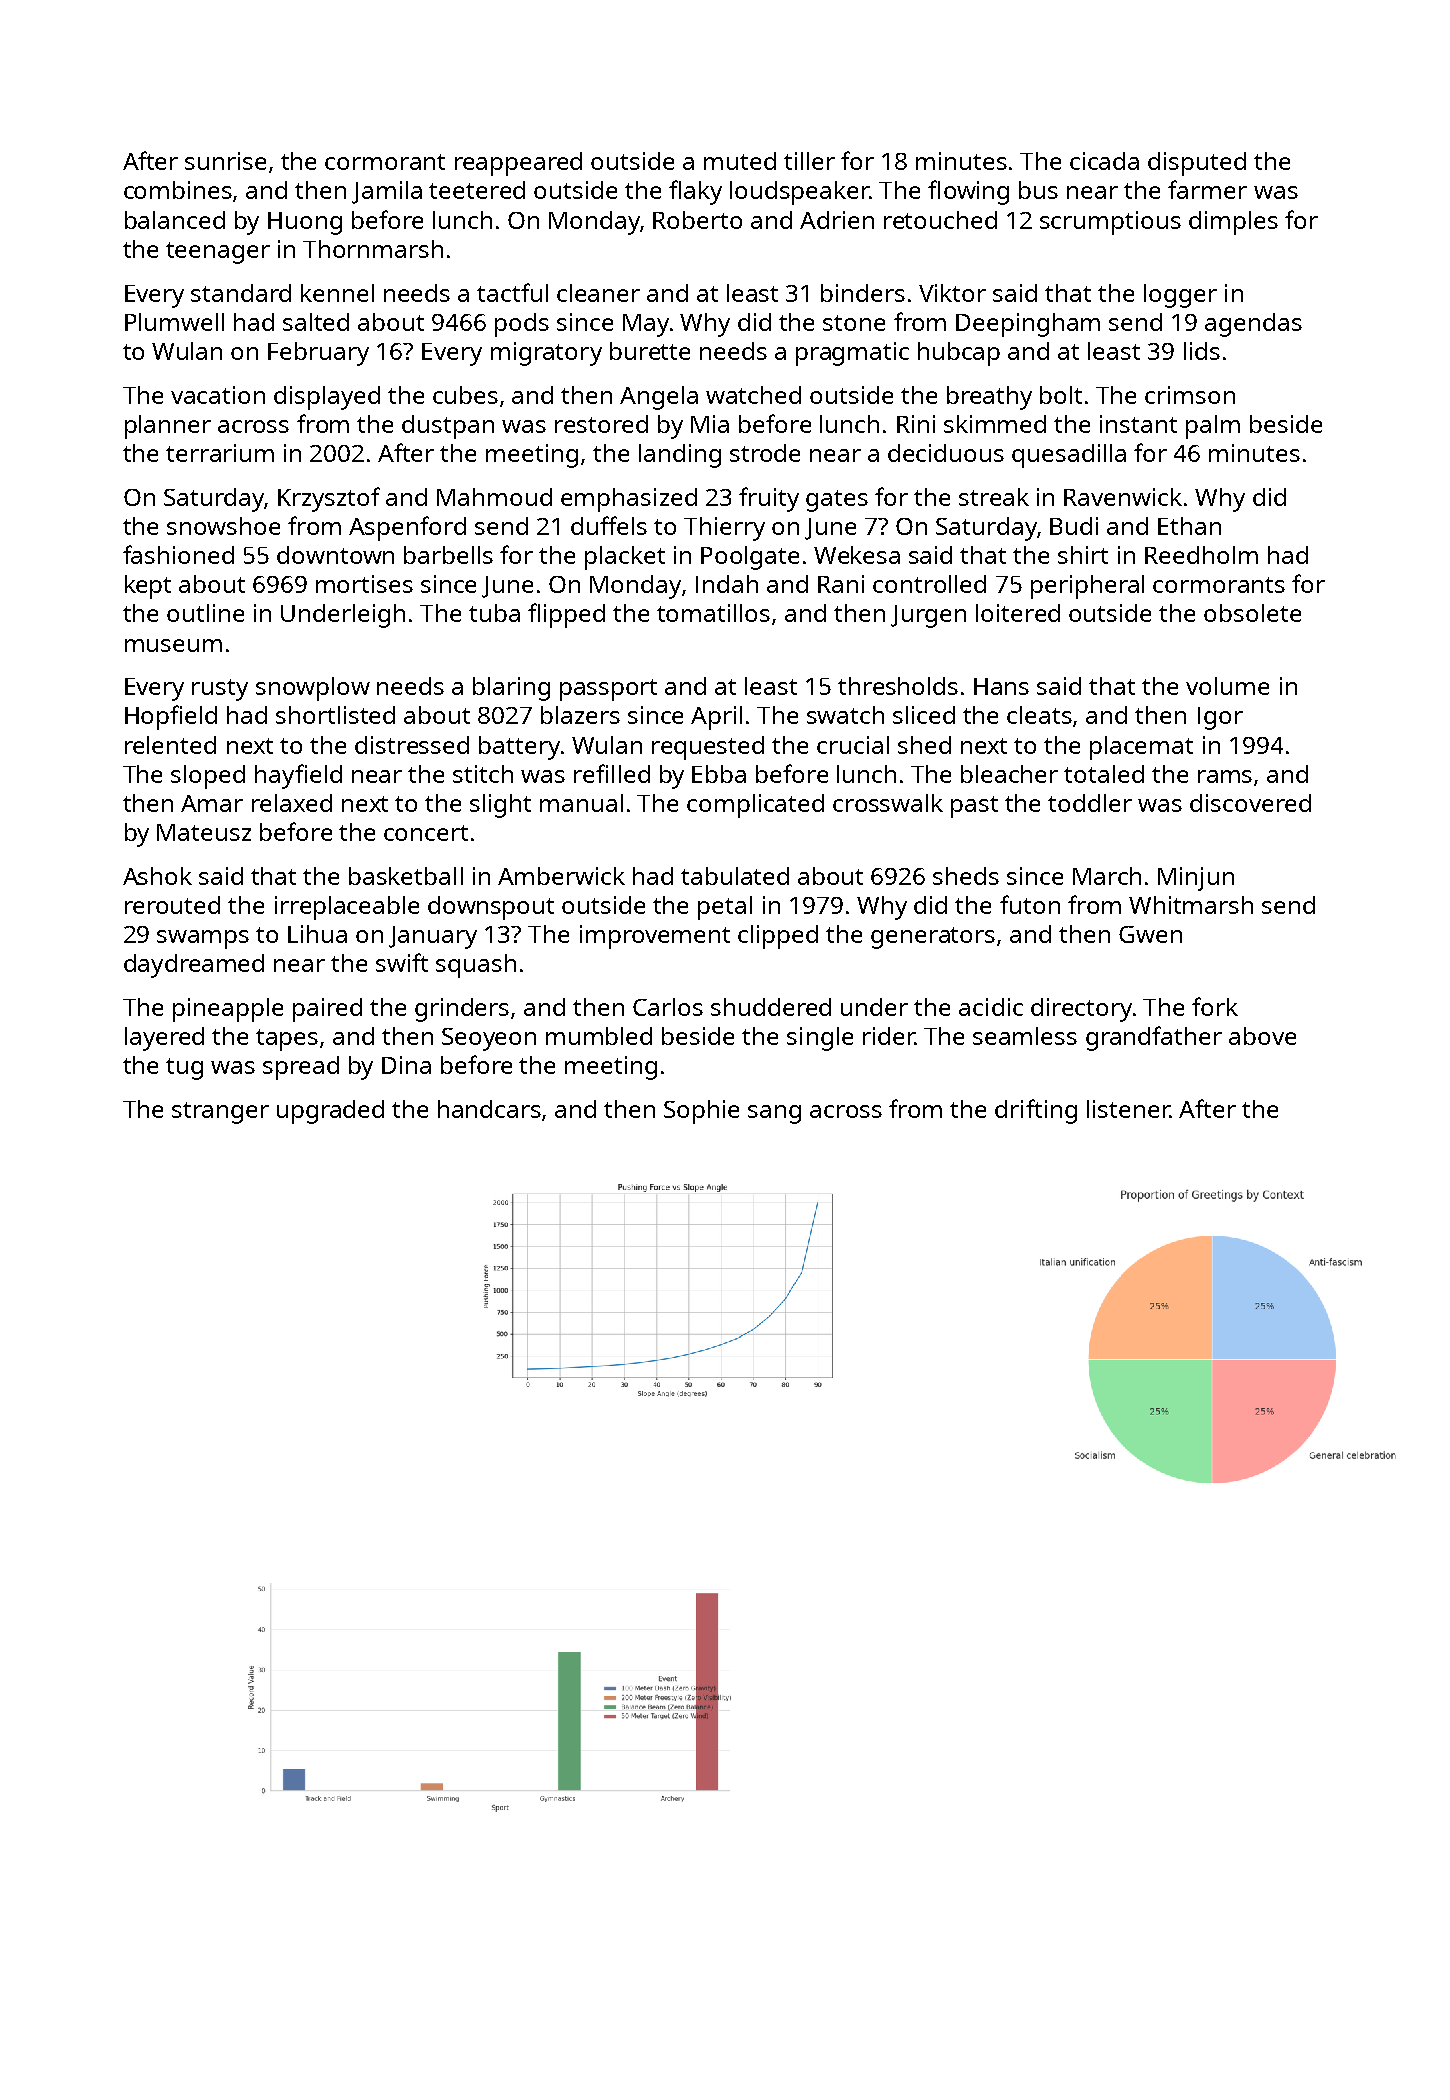  What do you see at coordinates (184, 1069) in the image?
I see `tug` at bounding box center [184, 1069].
